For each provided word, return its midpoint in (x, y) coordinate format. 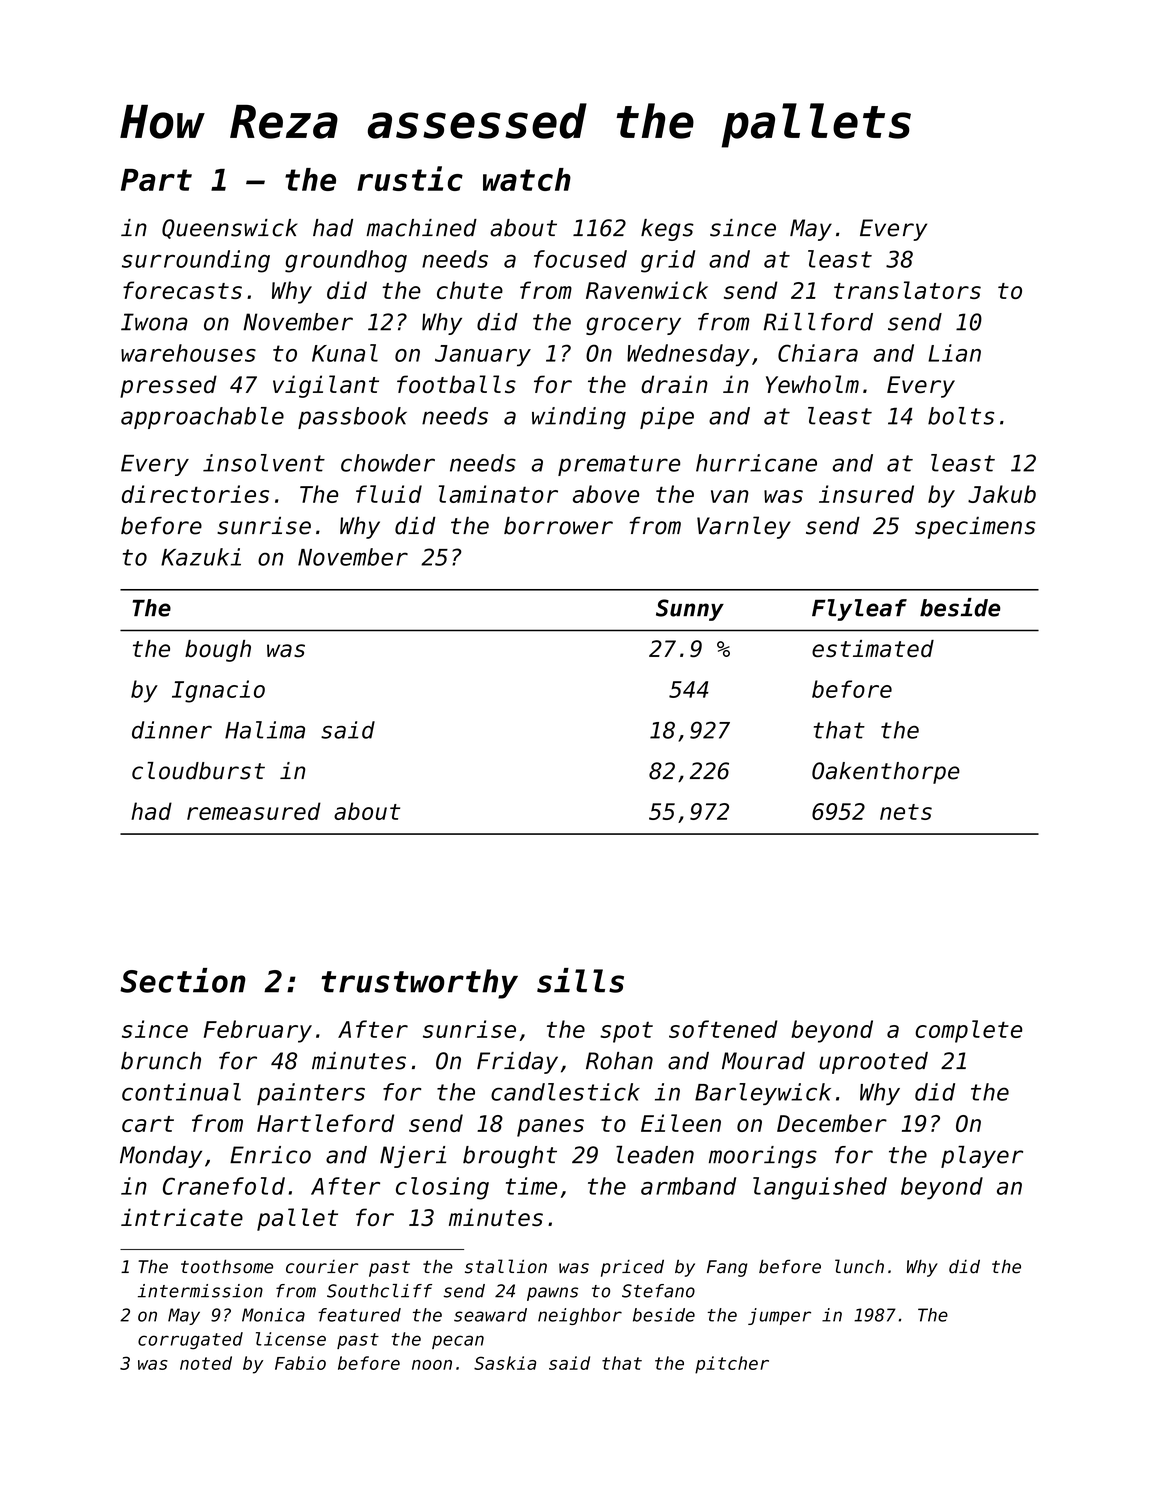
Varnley (744, 527)
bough (218, 651)
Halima (265, 730)
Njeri (413, 1157)
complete (968, 1031)
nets (906, 812)
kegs (667, 230)
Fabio (300, 1363)
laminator (498, 494)
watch (527, 179)
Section (183, 980)
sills (580, 980)
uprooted (873, 1063)
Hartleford (325, 1123)
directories (195, 494)
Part (156, 180)
